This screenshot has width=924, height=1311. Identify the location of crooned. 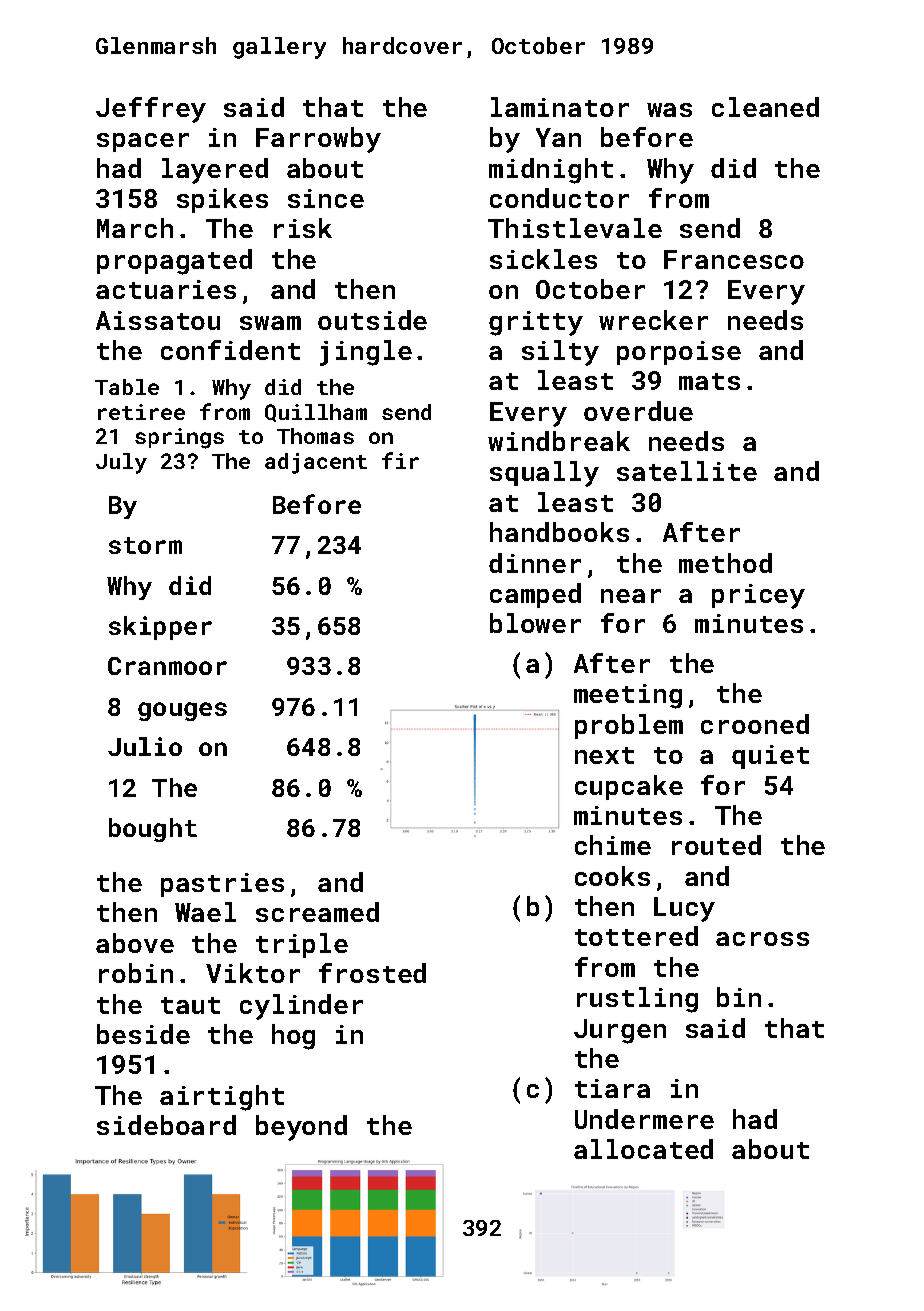
(755, 724).
